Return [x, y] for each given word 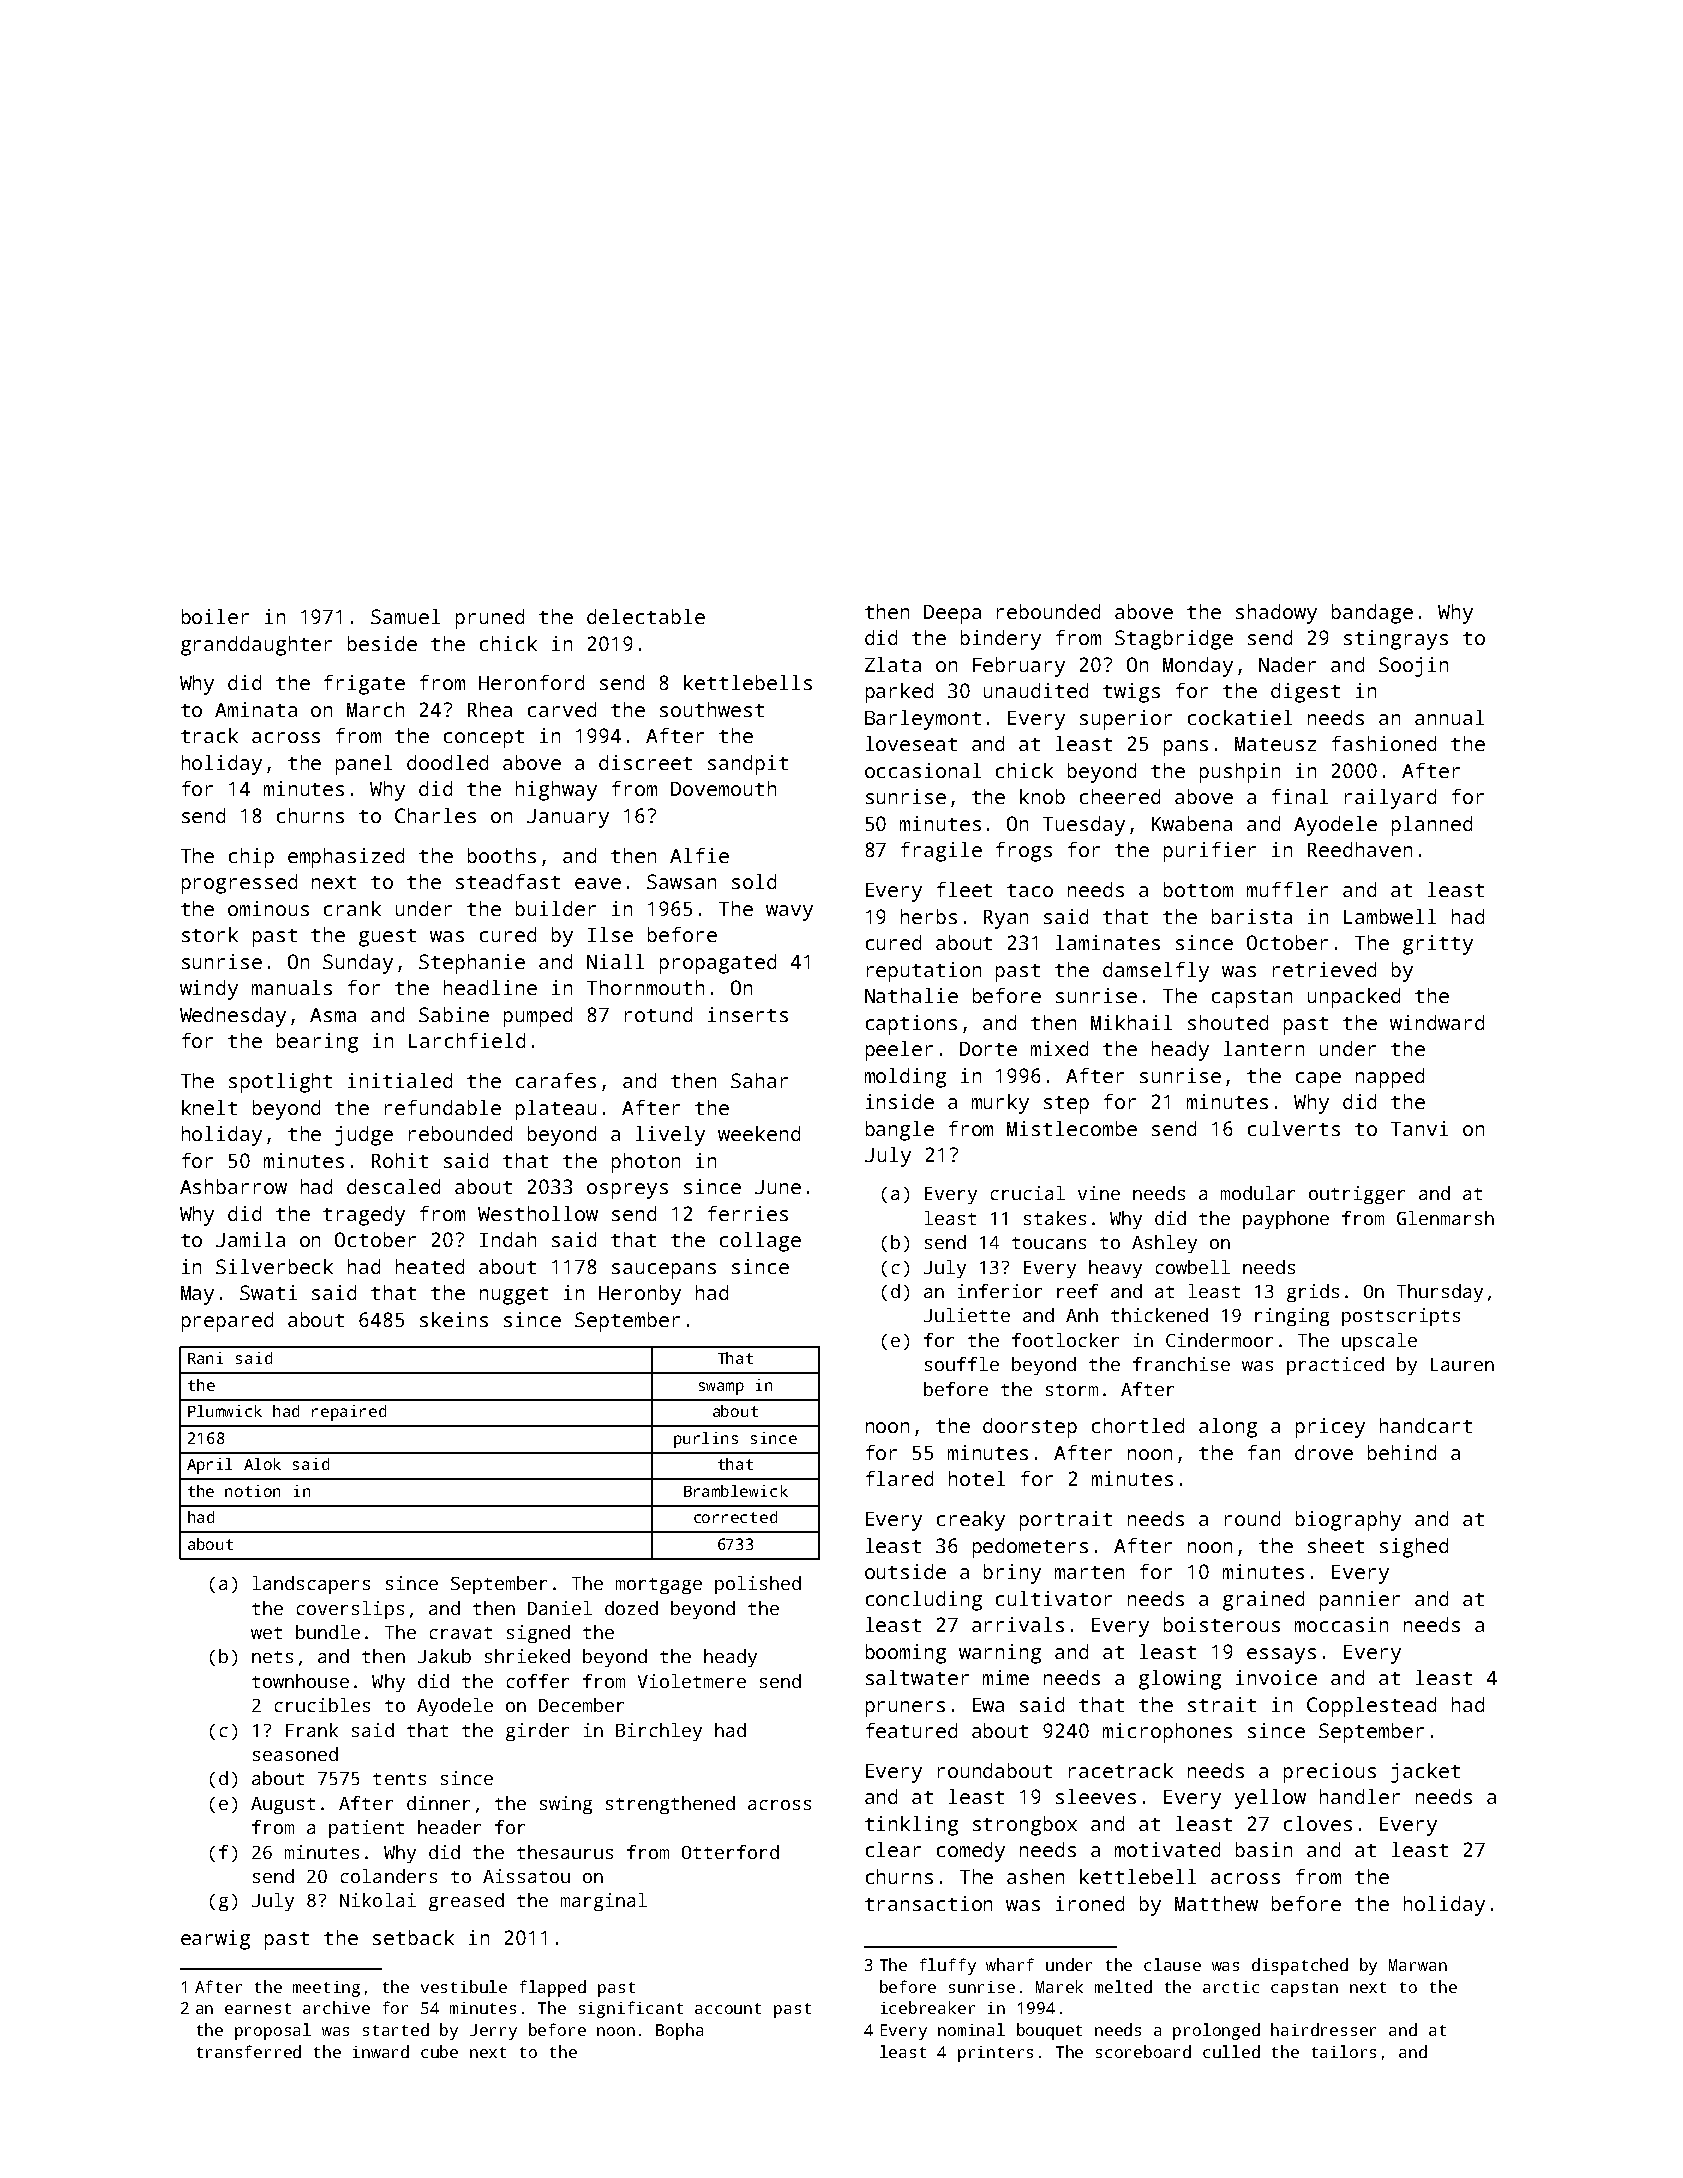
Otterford [730, 1852]
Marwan [1418, 1965]
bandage [1372, 614]
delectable [646, 616]
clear [893, 1849]
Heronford [531, 682]
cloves [1318, 1823]
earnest [258, 2008]
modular [1258, 1193]
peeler [899, 1051]
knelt [209, 1107]
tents [399, 1779]
